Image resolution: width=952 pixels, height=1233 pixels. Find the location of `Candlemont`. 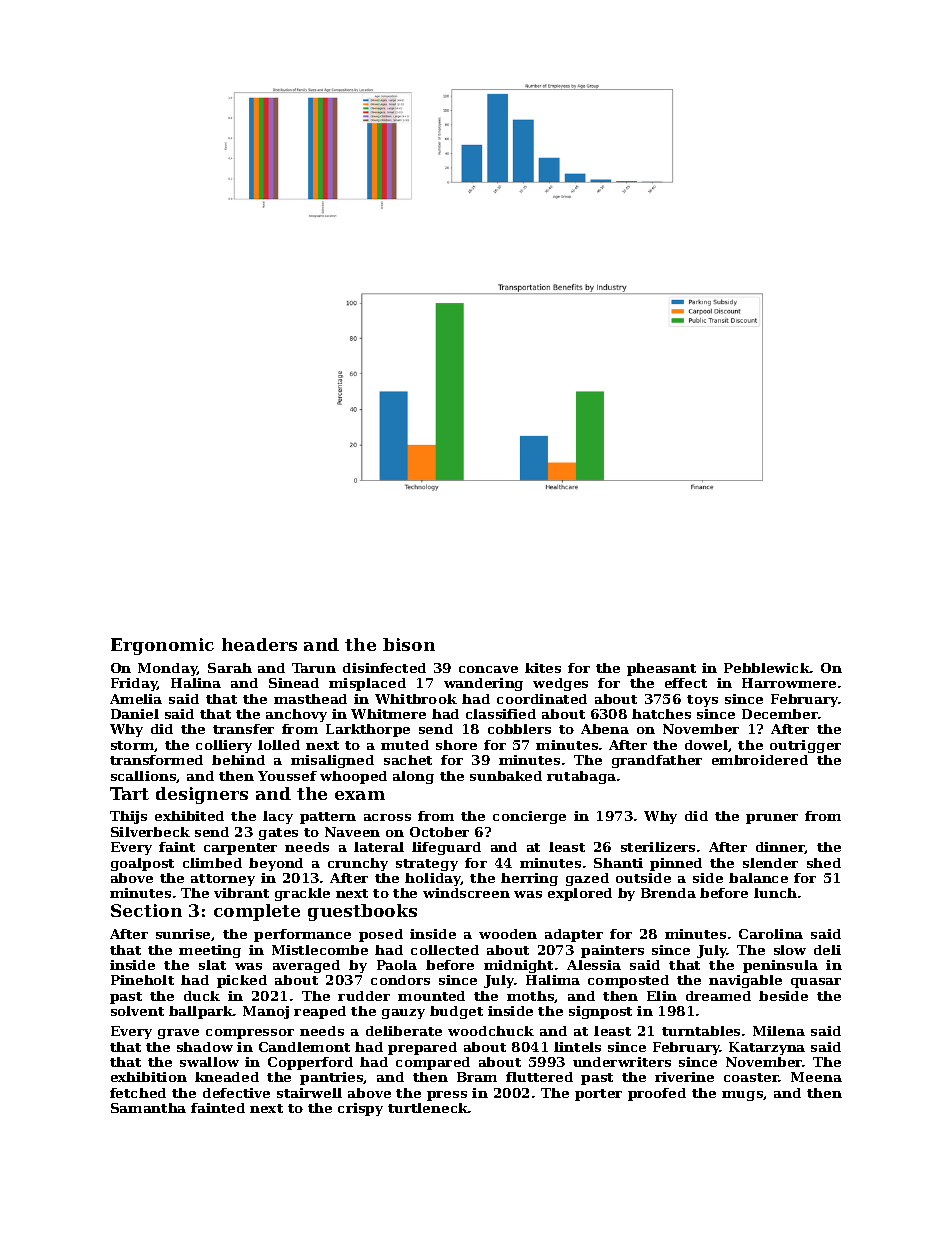

Candlemont is located at coordinates (304, 1047).
